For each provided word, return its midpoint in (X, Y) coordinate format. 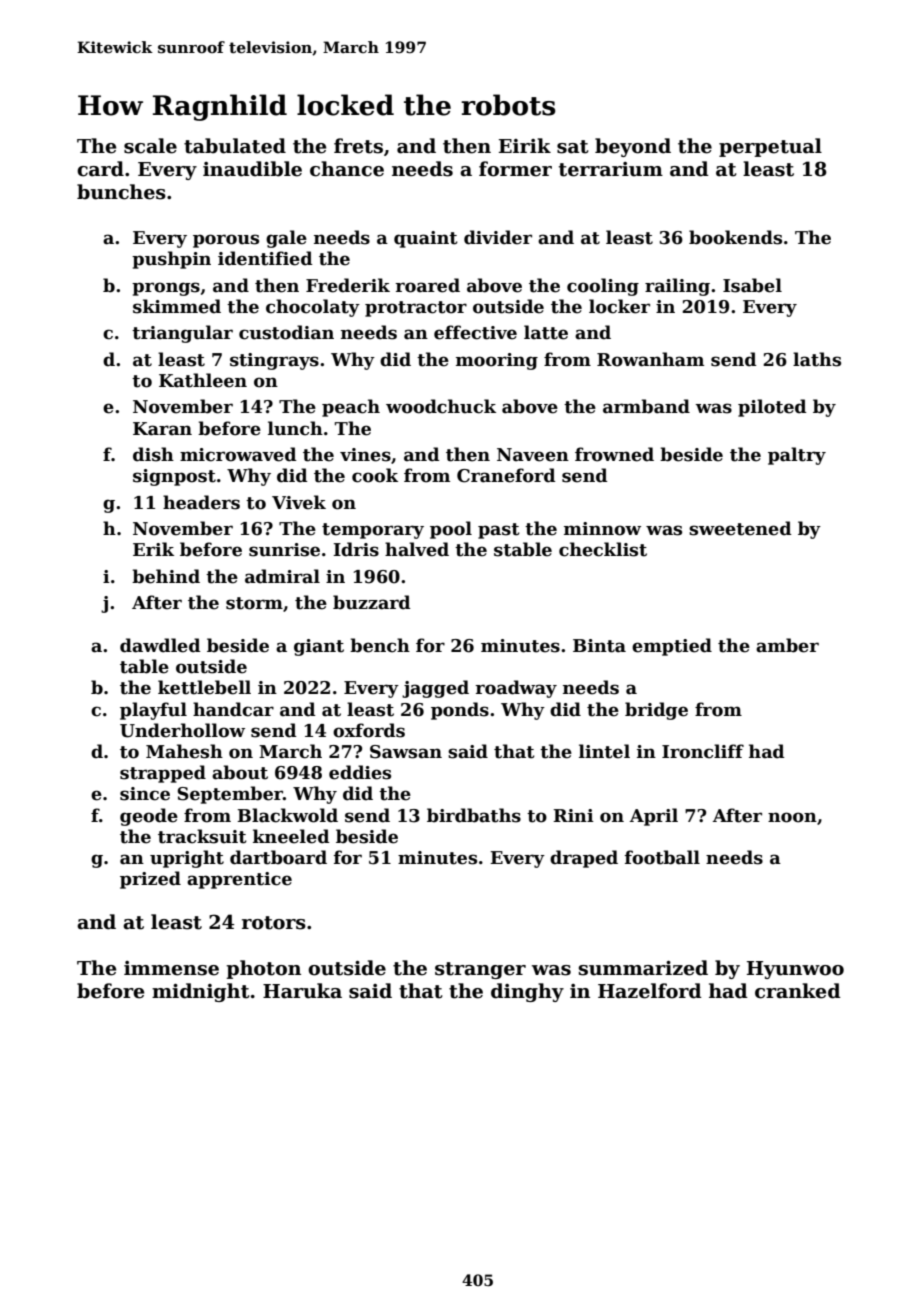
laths (817, 359)
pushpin (171, 260)
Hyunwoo (795, 970)
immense (171, 968)
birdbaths (474, 815)
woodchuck (441, 406)
